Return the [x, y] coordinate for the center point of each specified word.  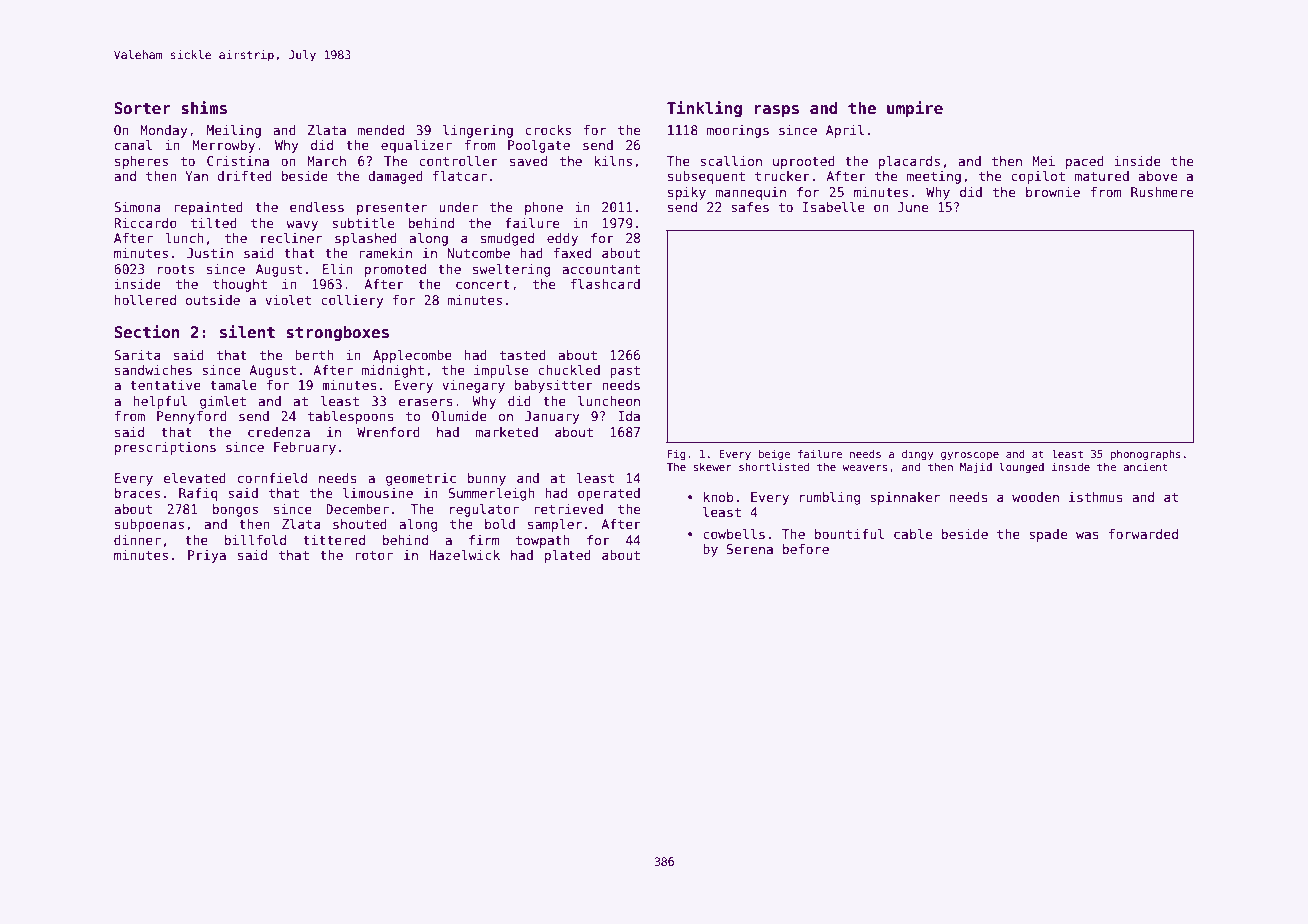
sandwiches [153, 370]
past [625, 371]
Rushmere [1162, 192]
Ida [629, 416]
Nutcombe [479, 253]
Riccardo [145, 223]
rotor [374, 555]
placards [909, 162]
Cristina [238, 161]
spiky [687, 193]
